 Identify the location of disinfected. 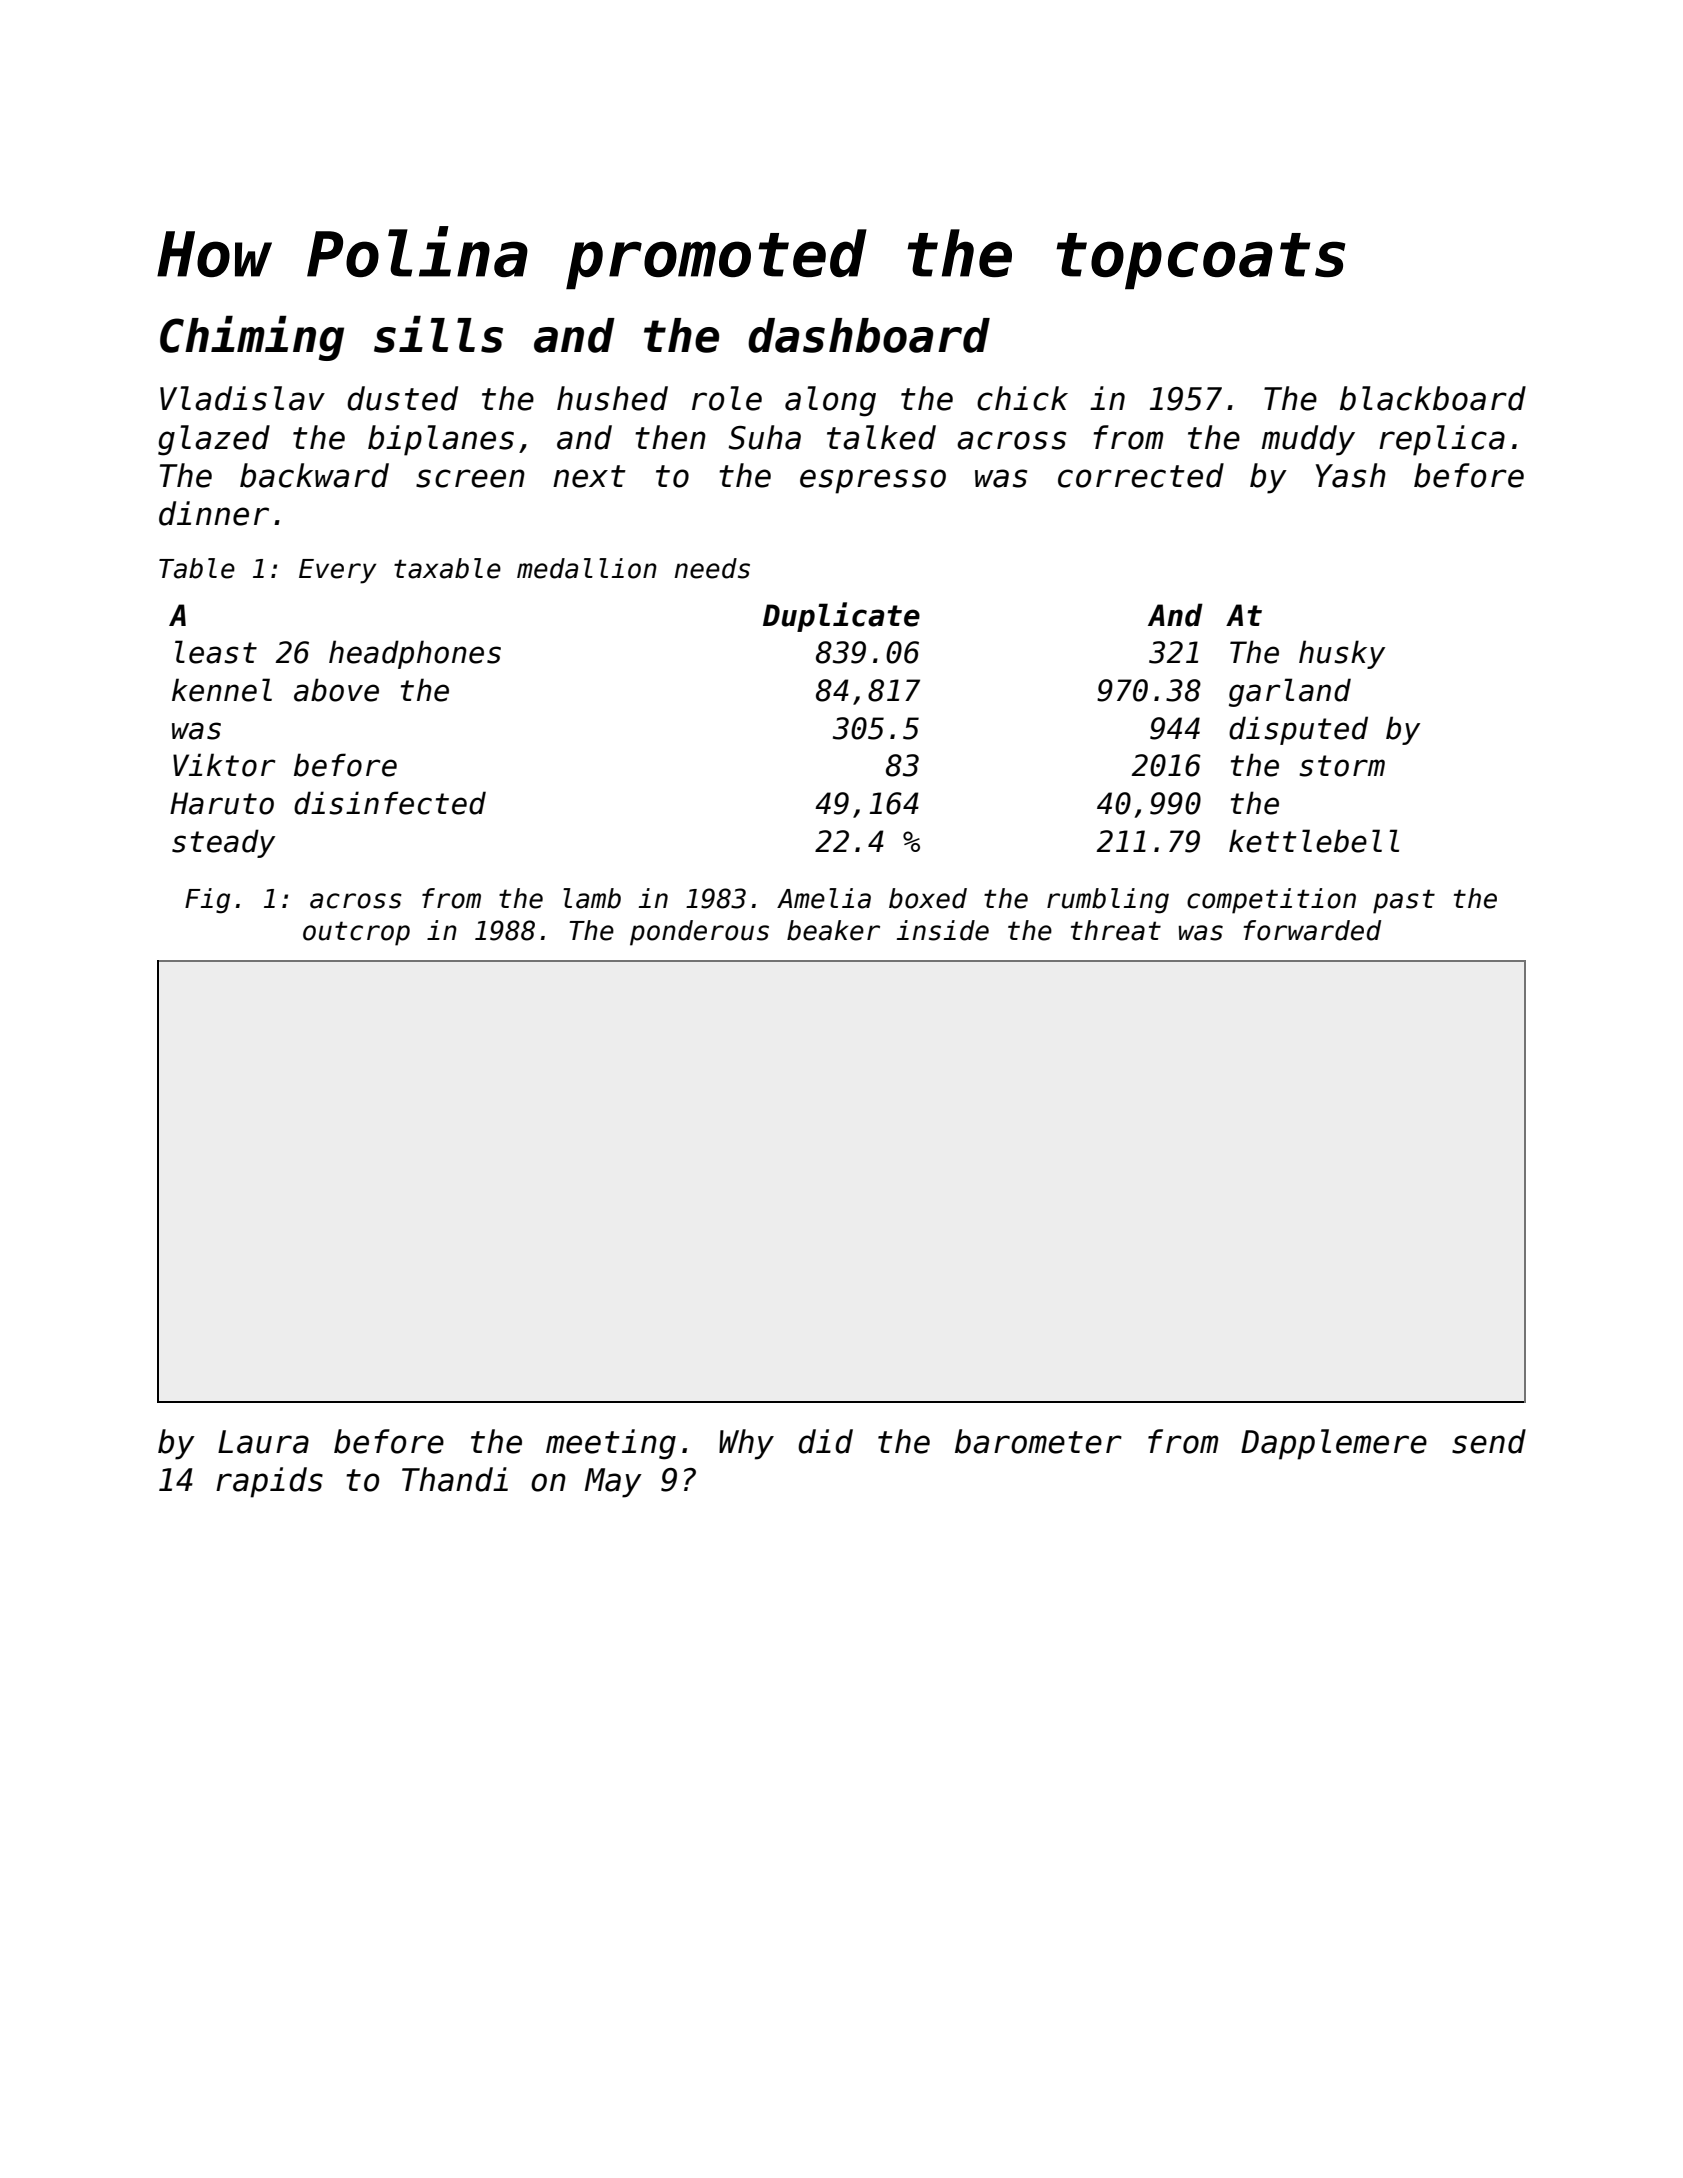
(390, 803).
